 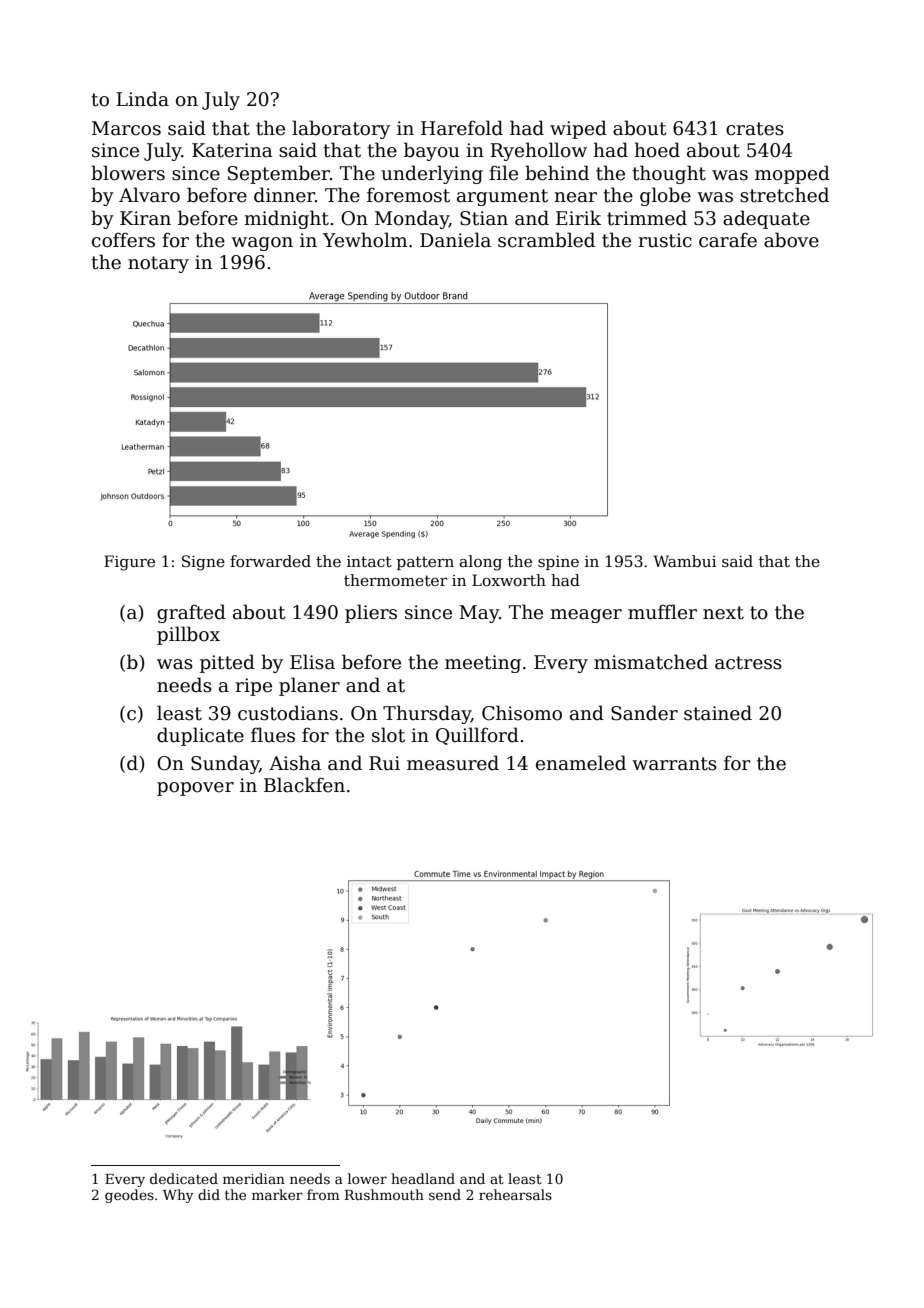 I want to click on Chisomo, so click(x=522, y=713).
